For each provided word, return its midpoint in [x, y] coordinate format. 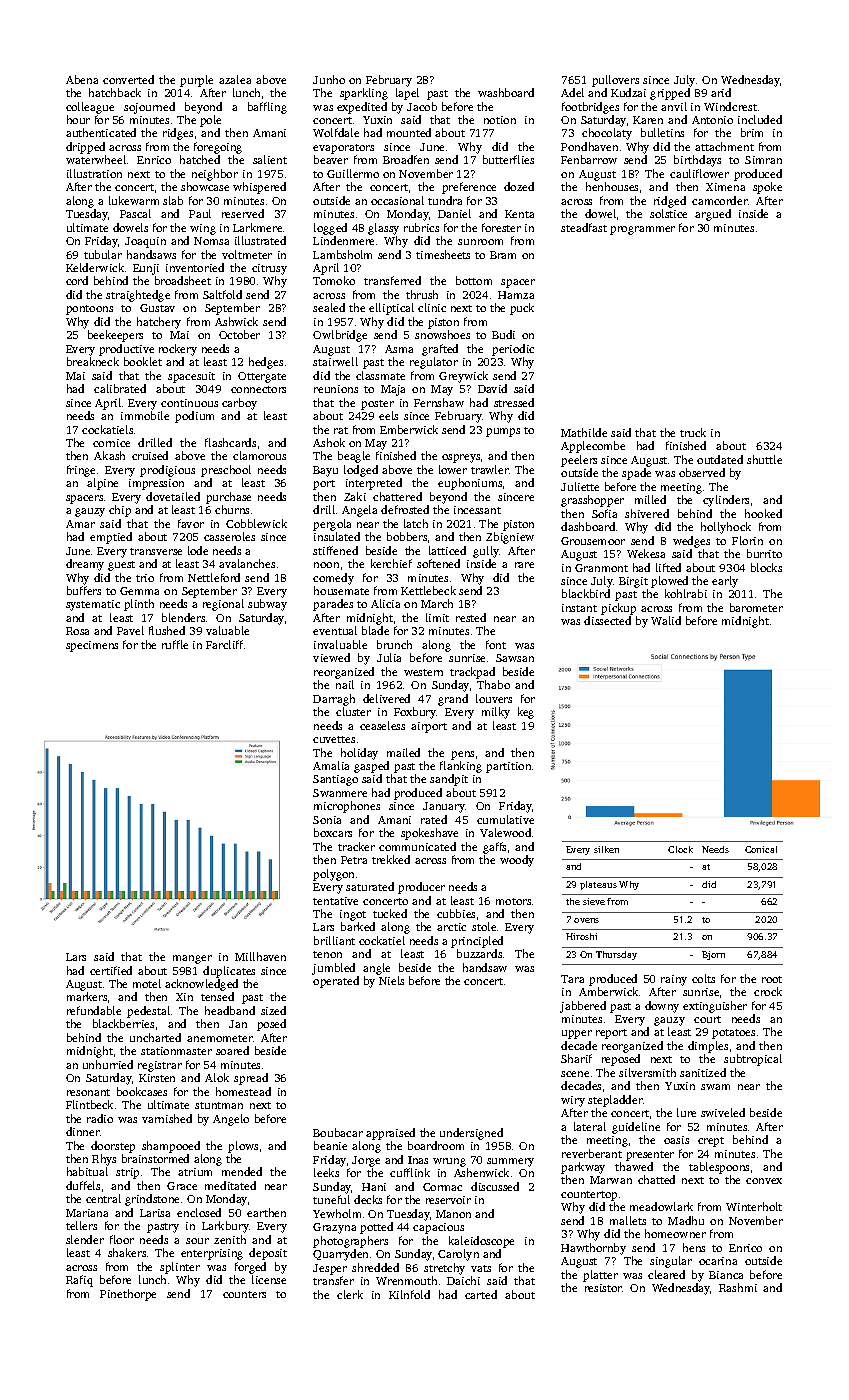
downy [662, 1007]
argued [713, 215]
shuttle [764, 459]
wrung [449, 1162]
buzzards [479, 953]
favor [191, 523]
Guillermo [353, 173]
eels [388, 415]
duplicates [229, 972]
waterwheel [96, 159]
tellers [81, 1225]
